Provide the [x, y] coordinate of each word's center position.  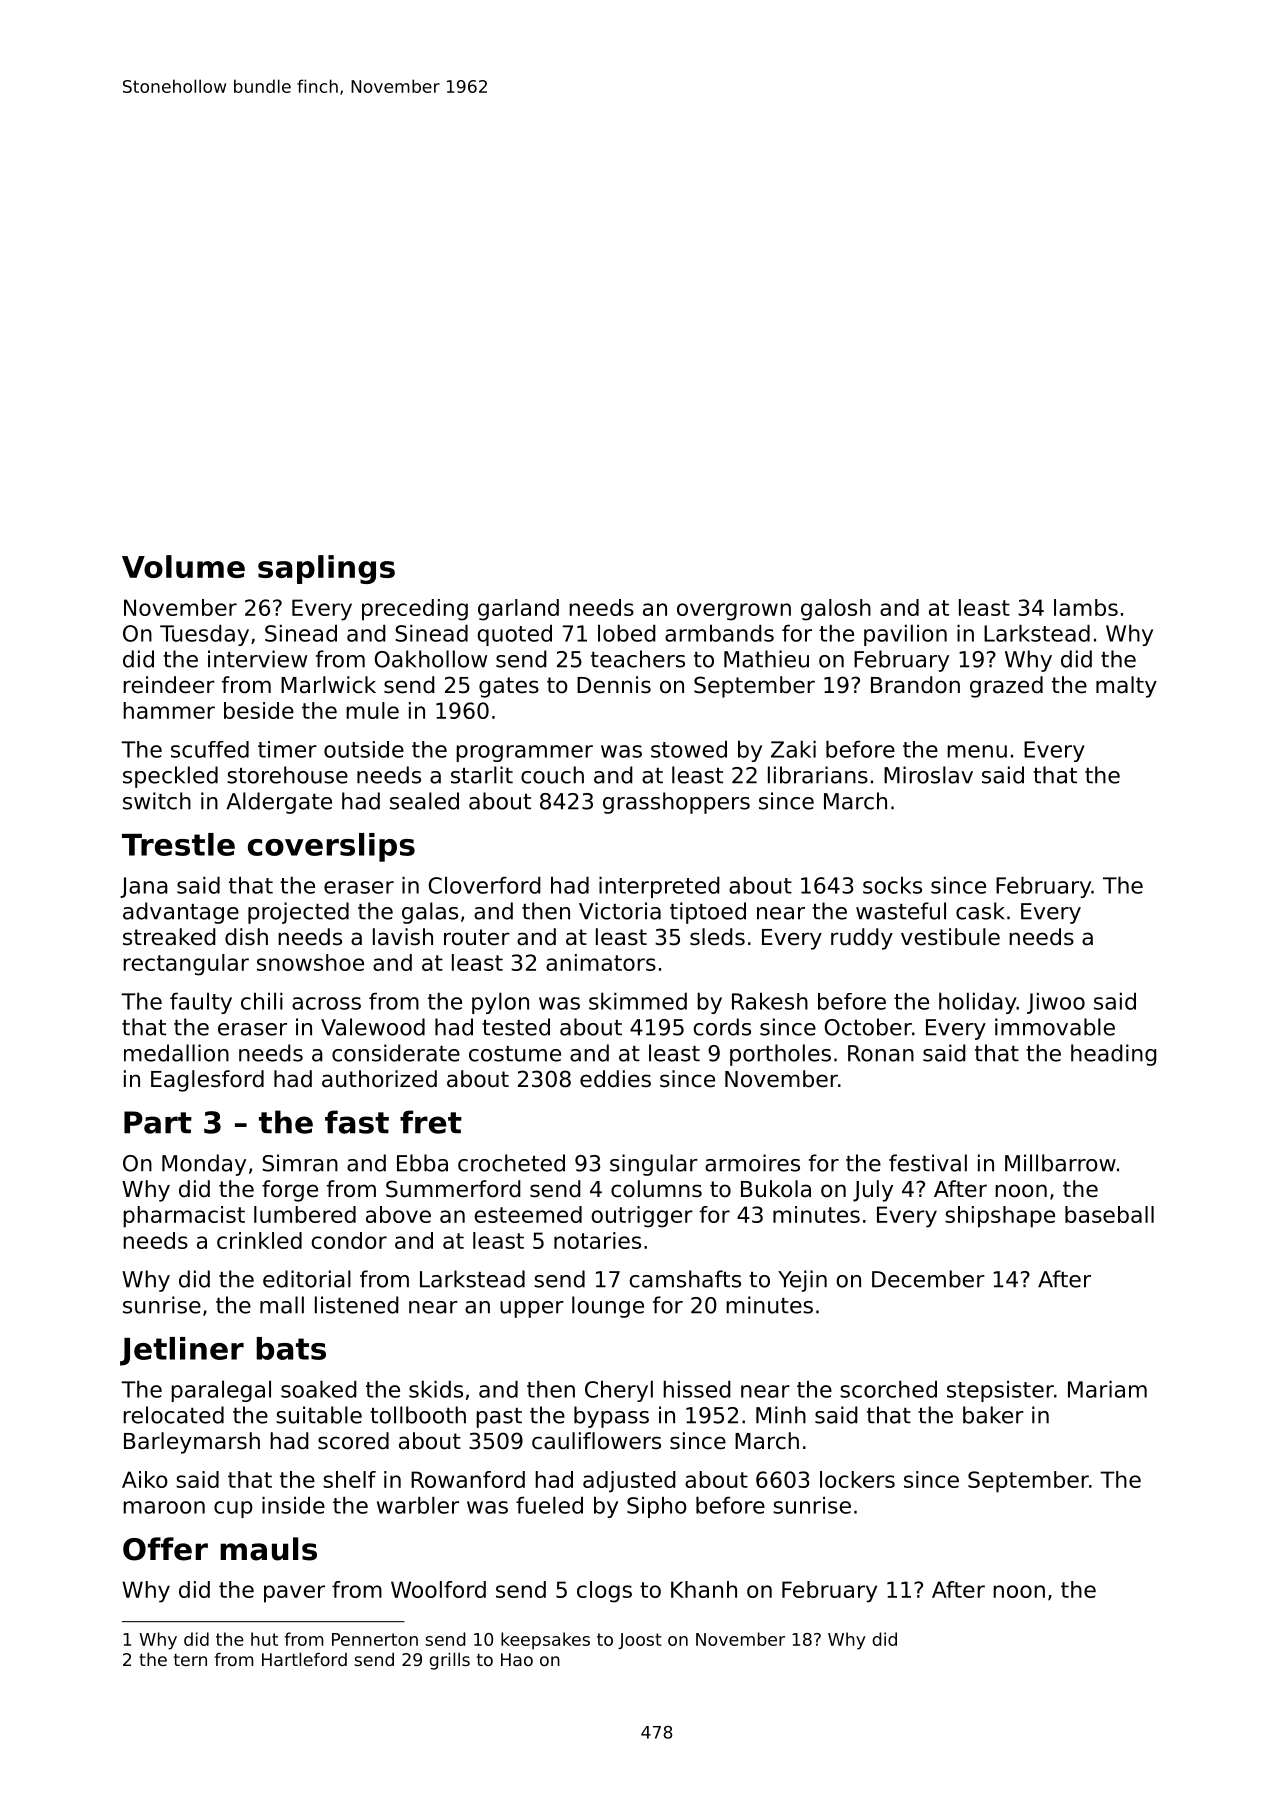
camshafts [685, 1279]
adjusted [629, 1482]
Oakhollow [431, 659]
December [928, 1279]
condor [349, 1240]
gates [509, 687]
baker [993, 1415]
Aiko [145, 1479]
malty [1126, 687]
